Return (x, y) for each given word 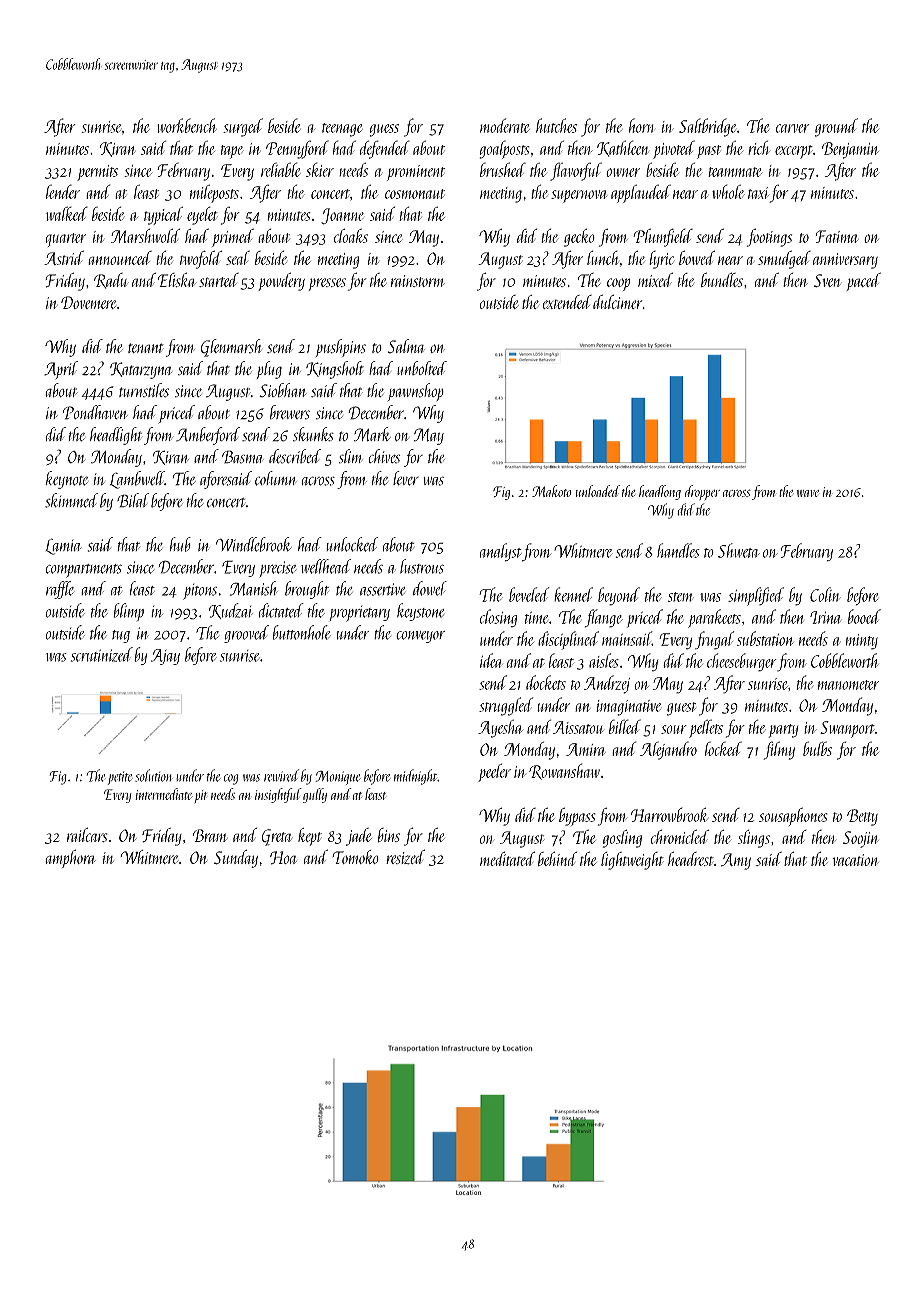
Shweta (739, 550)
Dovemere (88, 302)
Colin (825, 594)
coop (618, 284)
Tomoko (355, 857)
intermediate (164, 794)
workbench (187, 125)
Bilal (133, 500)
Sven (827, 280)
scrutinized (102, 654)
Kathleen (623, 148)
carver (793, 128)
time (536, 618)
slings (754, 838)
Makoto (552, 491)
